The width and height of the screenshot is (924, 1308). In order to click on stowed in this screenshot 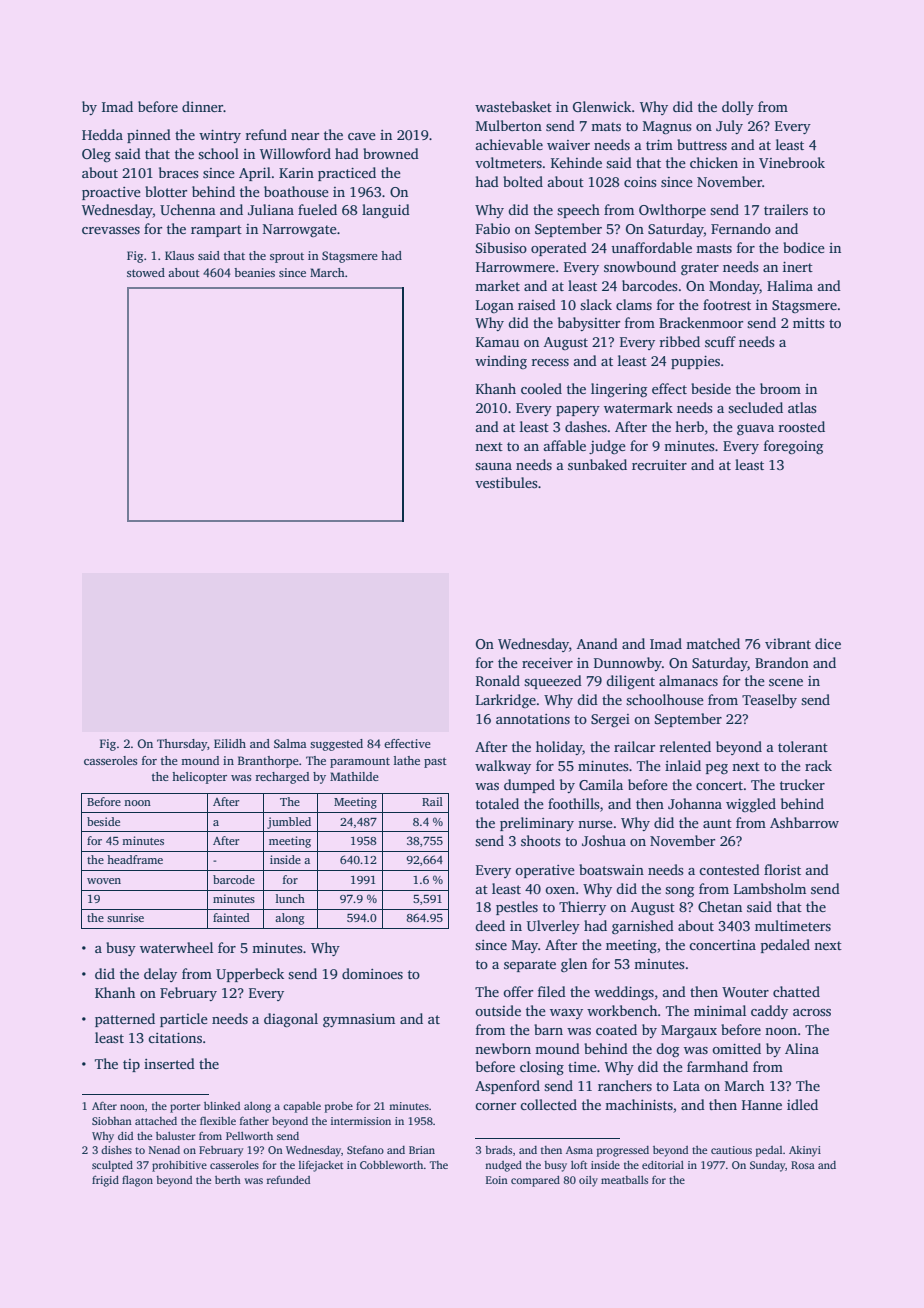, I will do `click(146, 272)`.
